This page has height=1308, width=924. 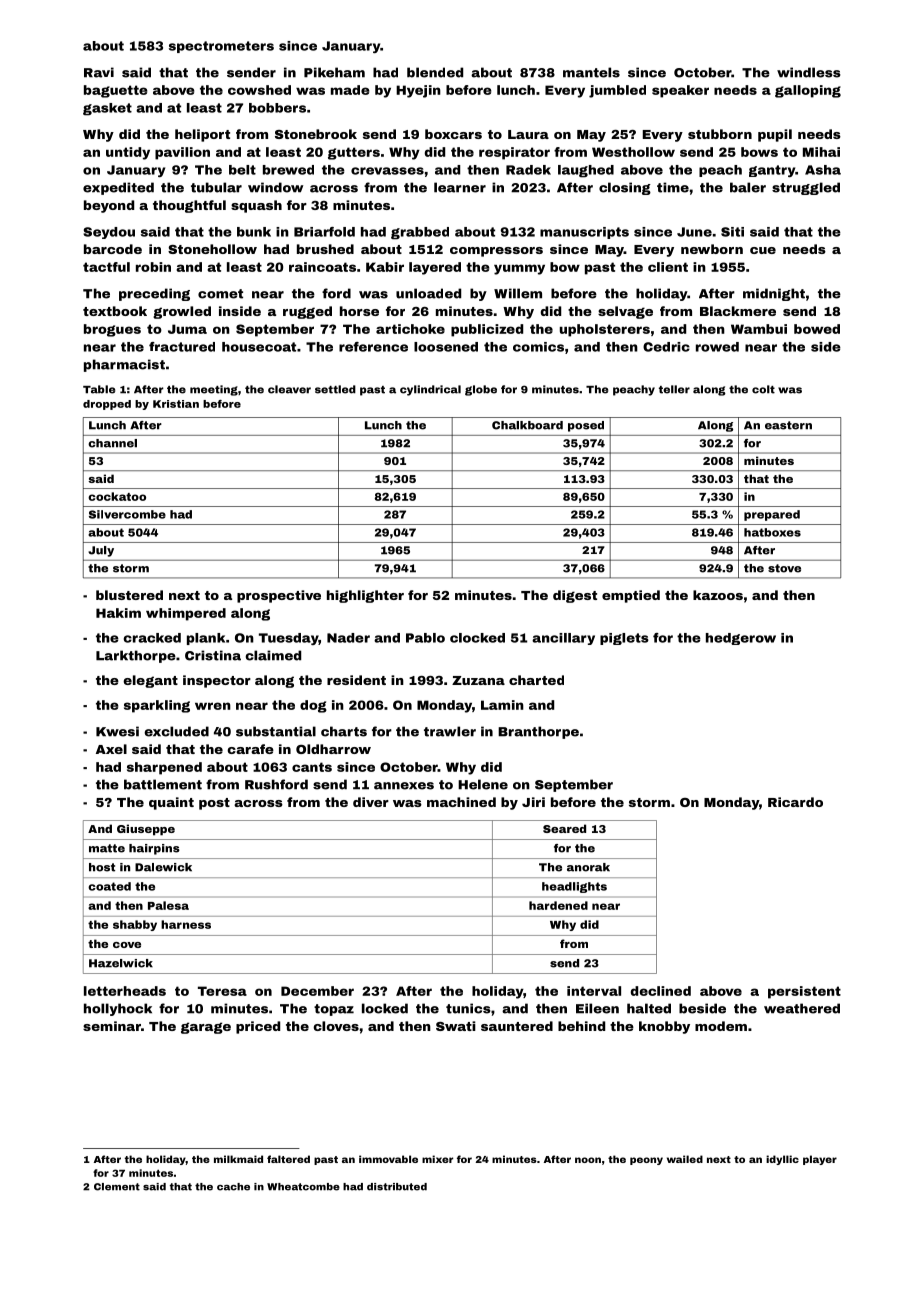 I want to click on Axel, so click(x=111, y=749).
